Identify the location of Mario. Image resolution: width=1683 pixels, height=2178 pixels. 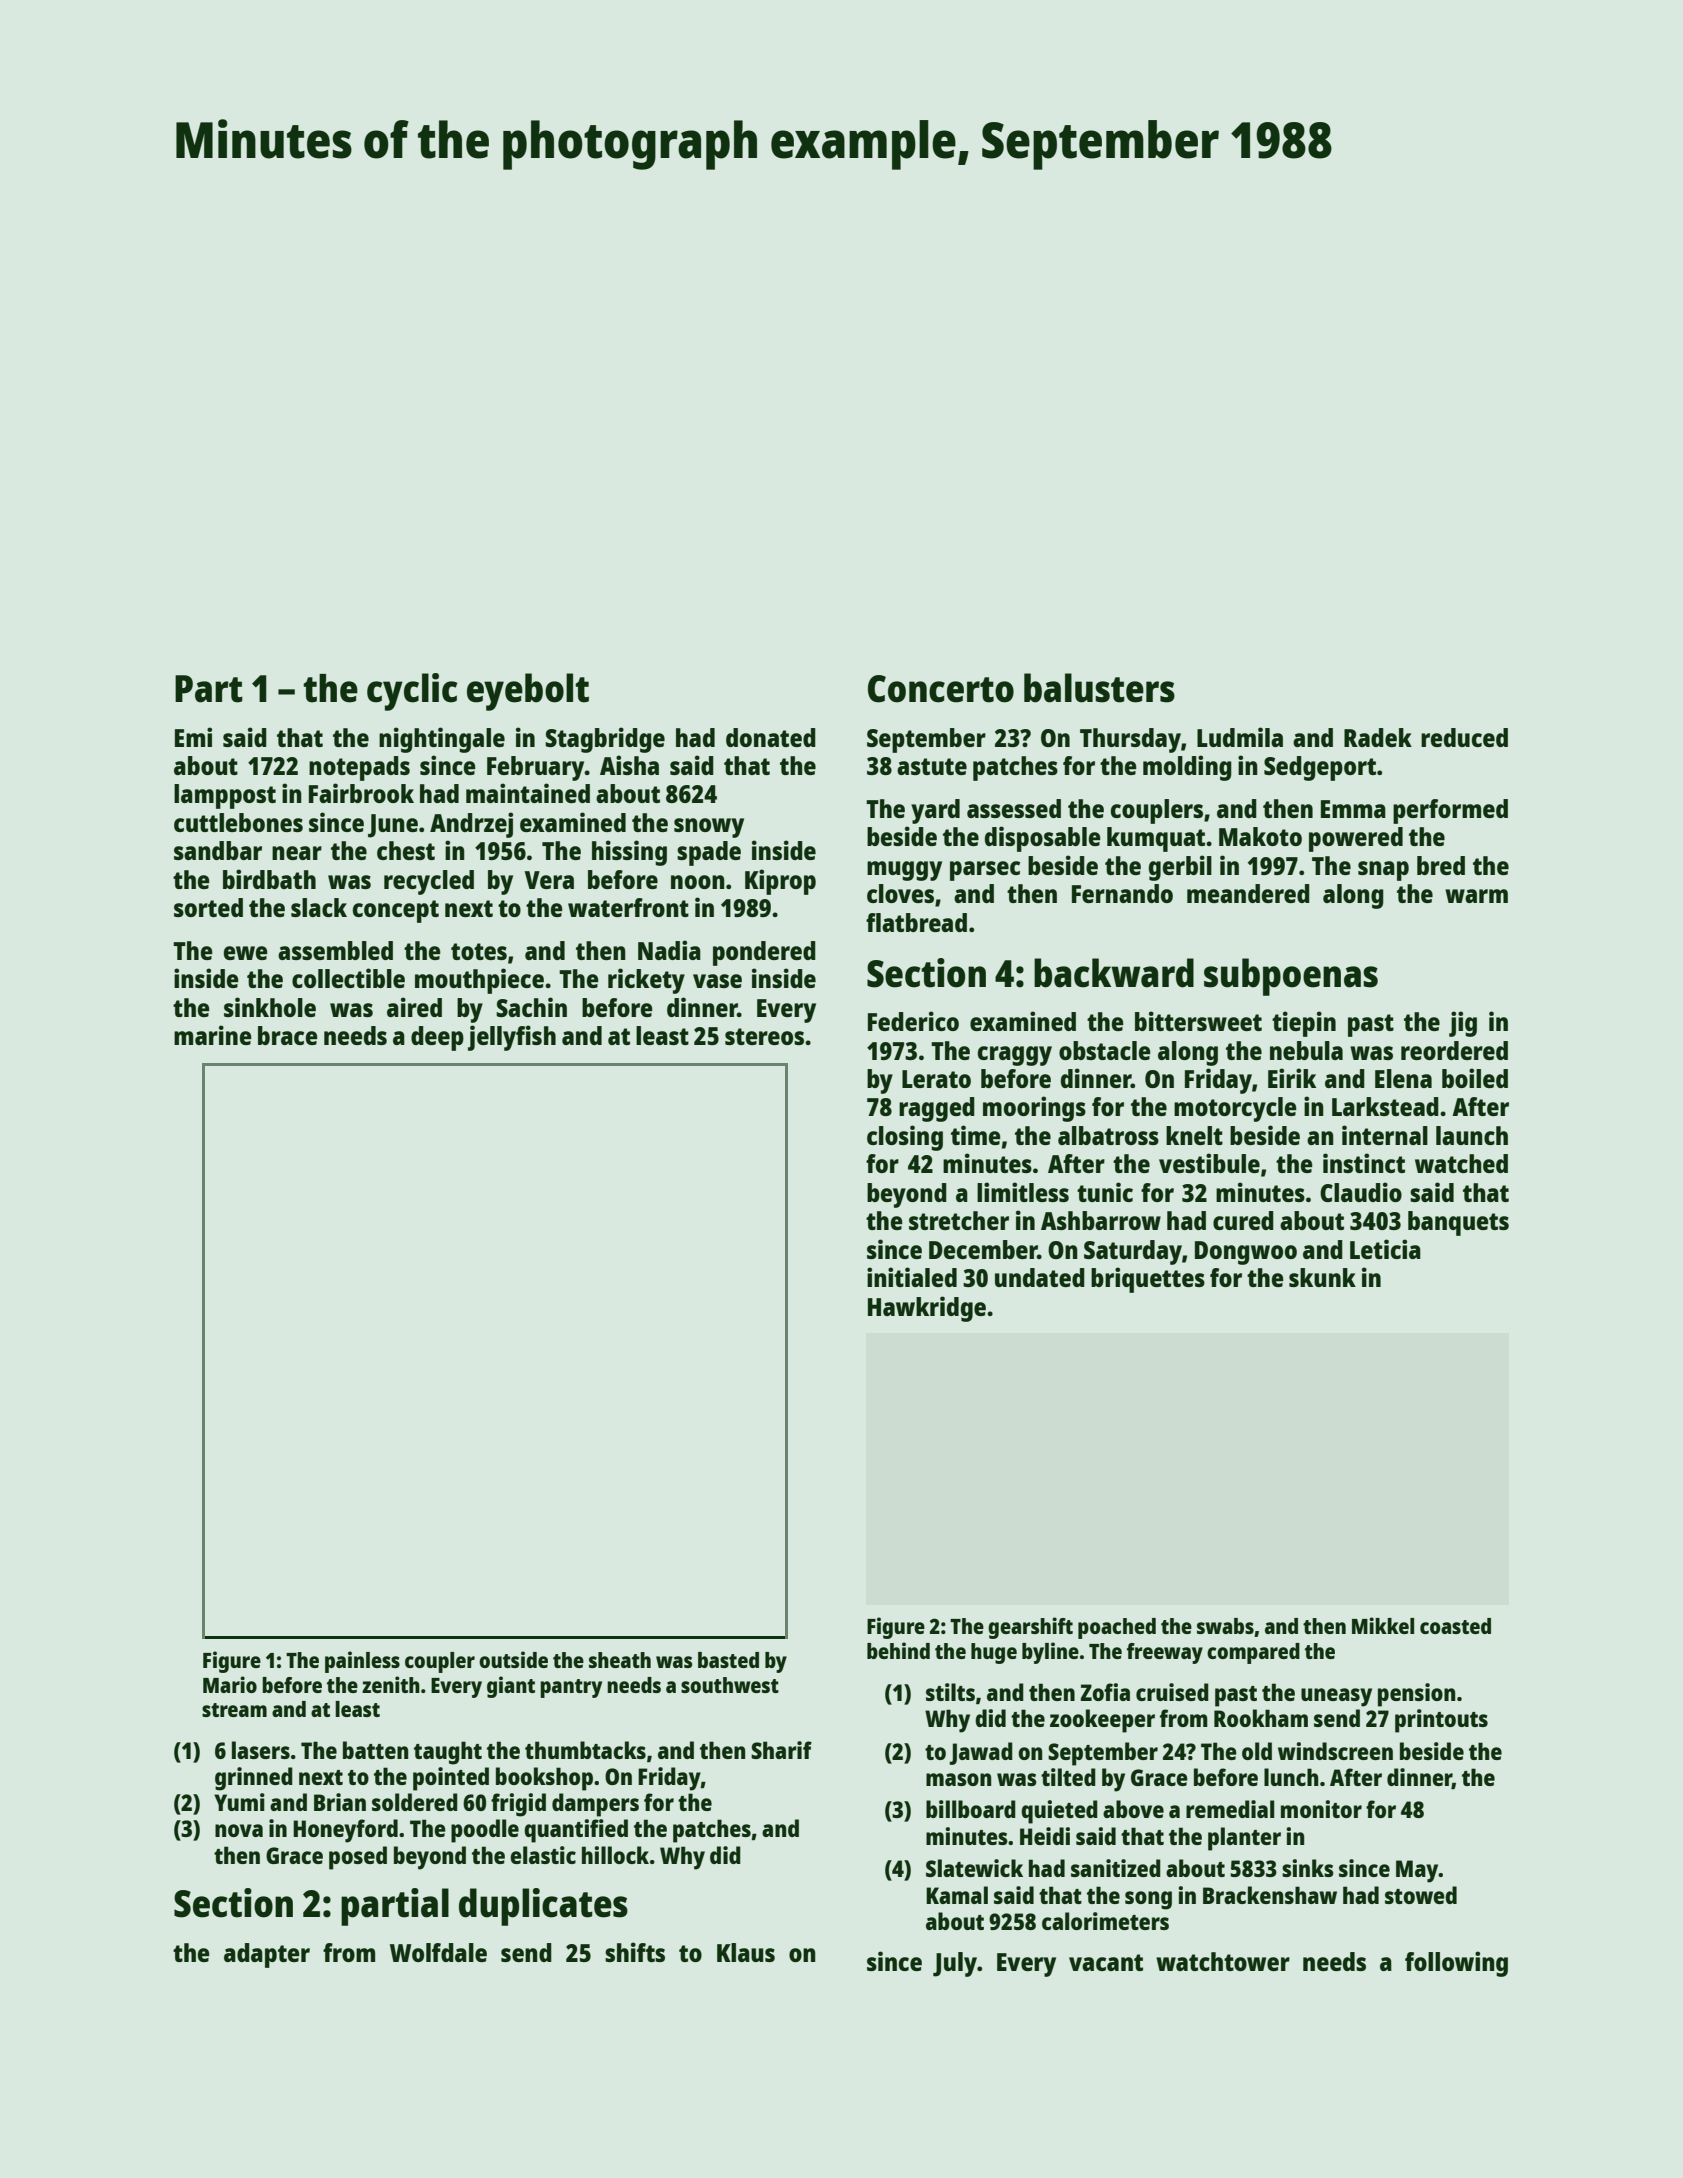
(230, 1684).
